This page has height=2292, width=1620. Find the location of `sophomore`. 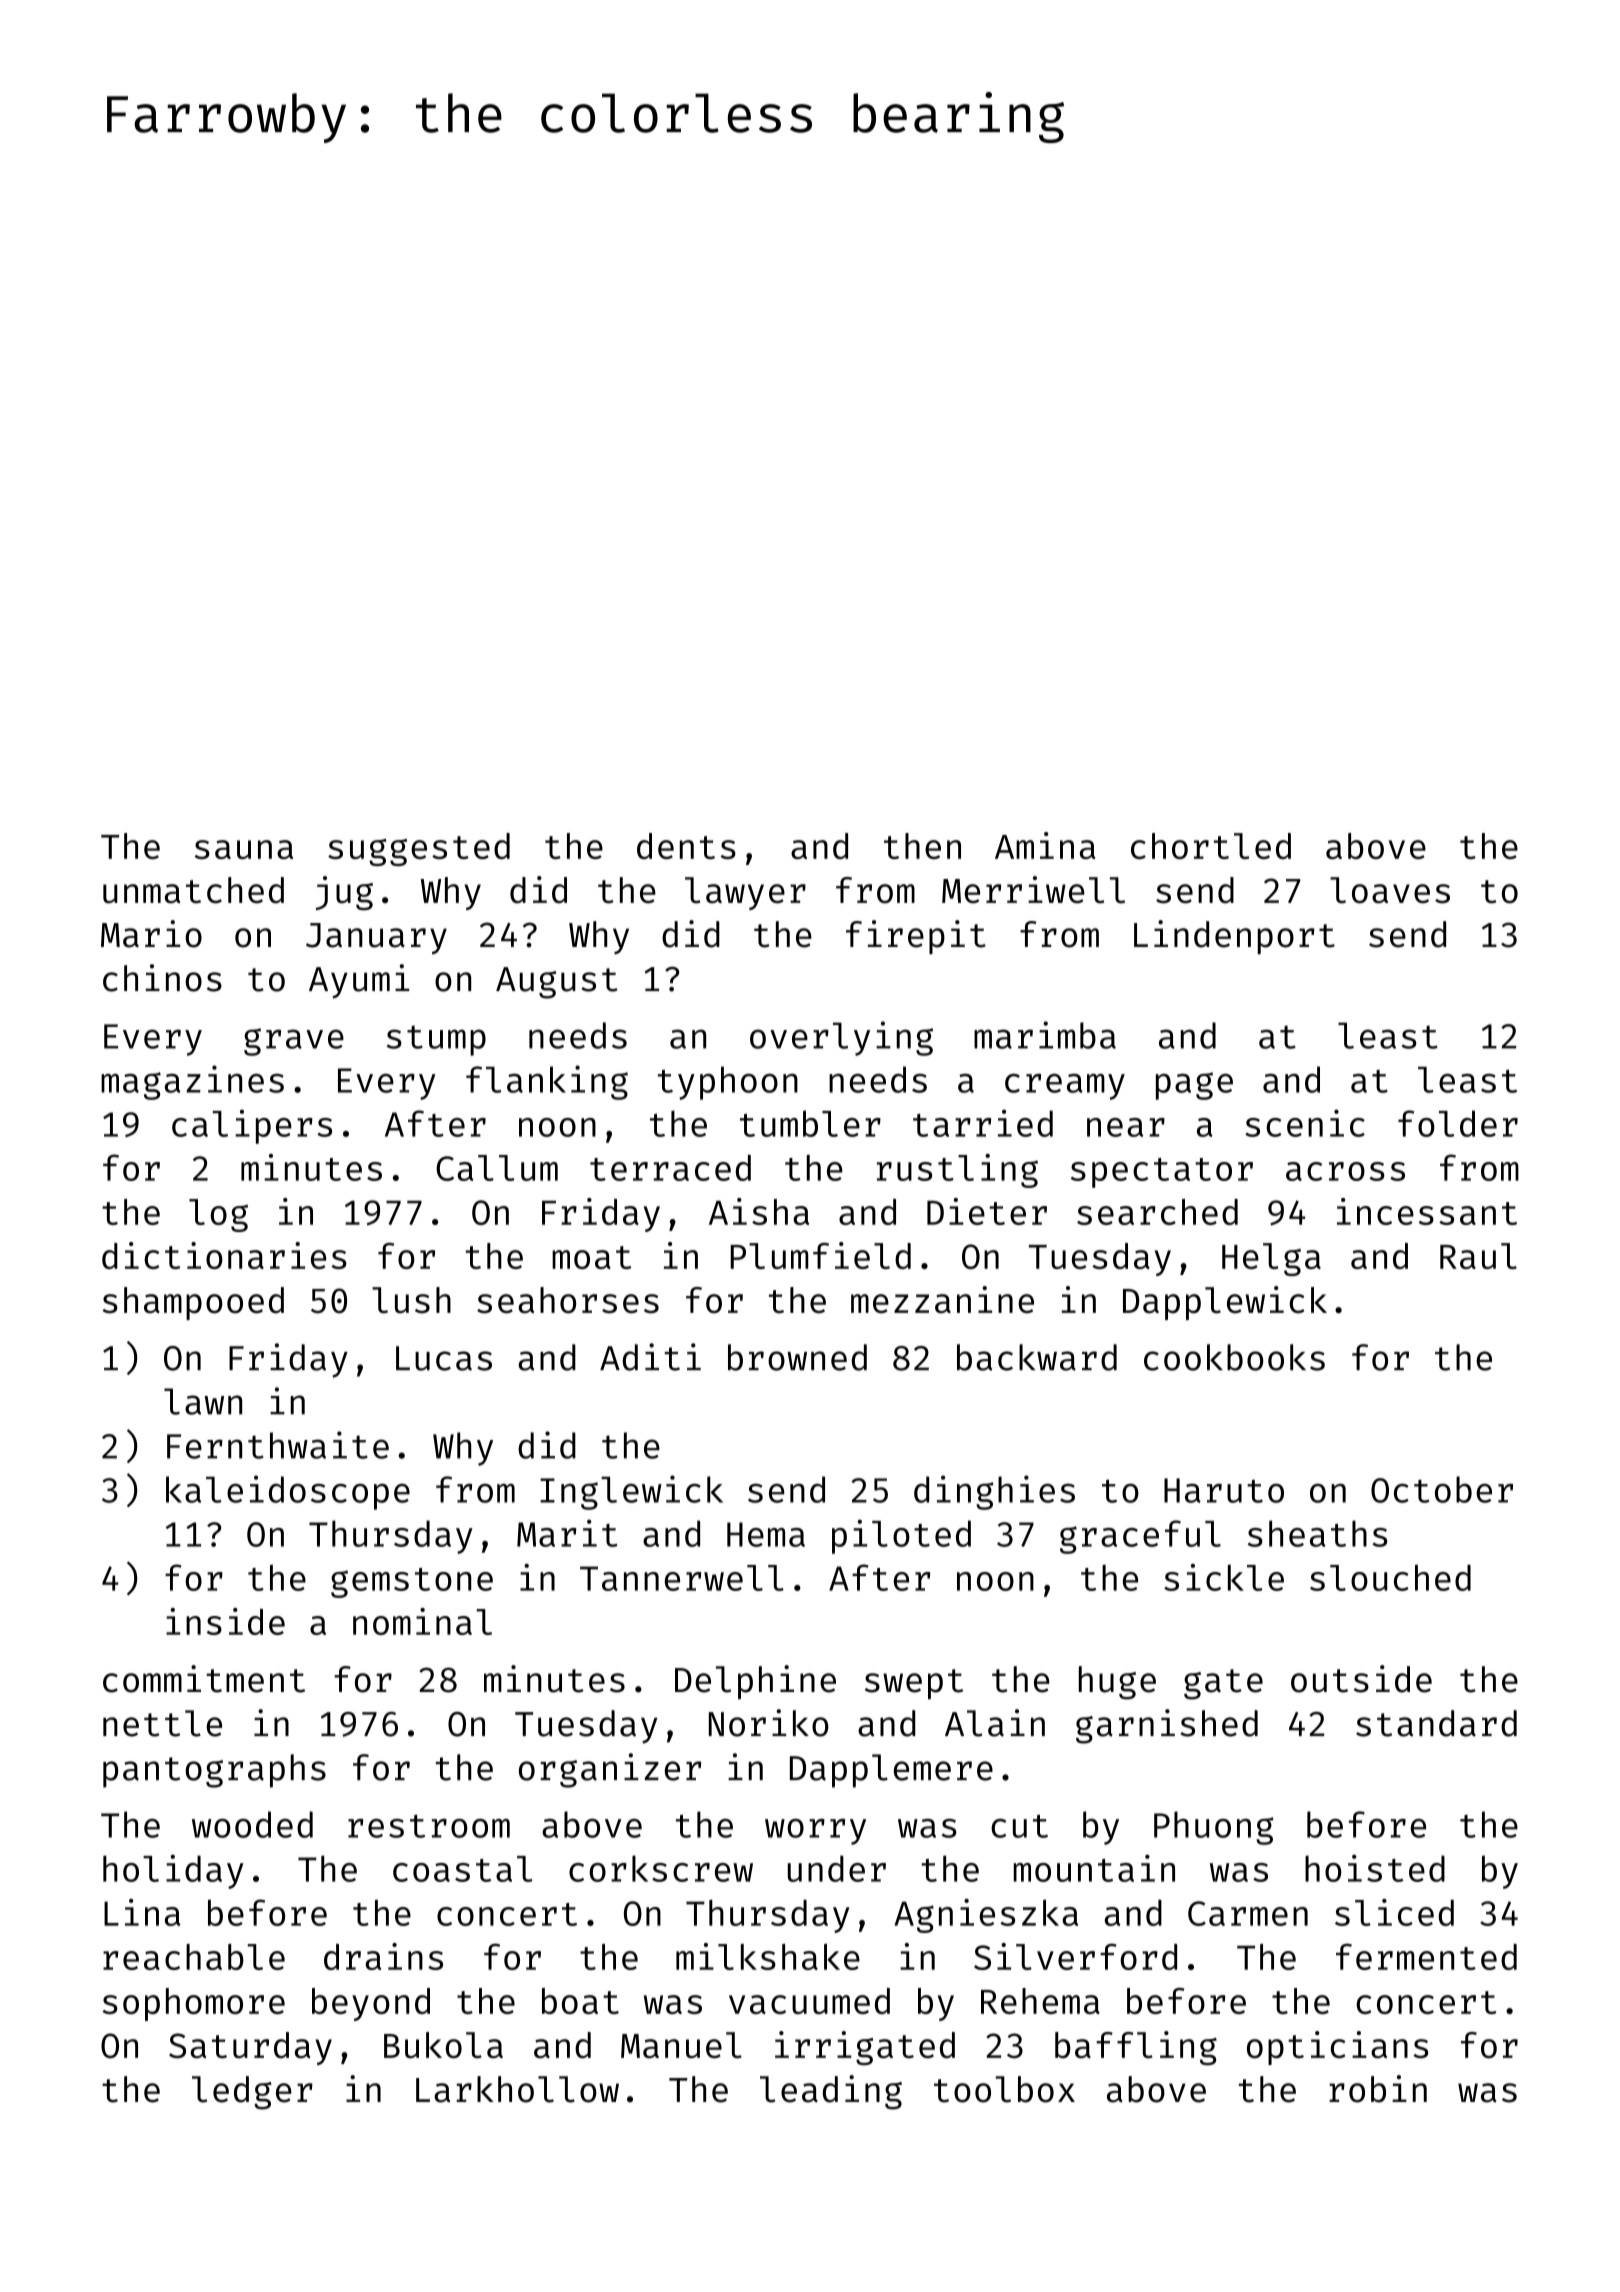

sophomore is located at coordinates (193, 2004).
